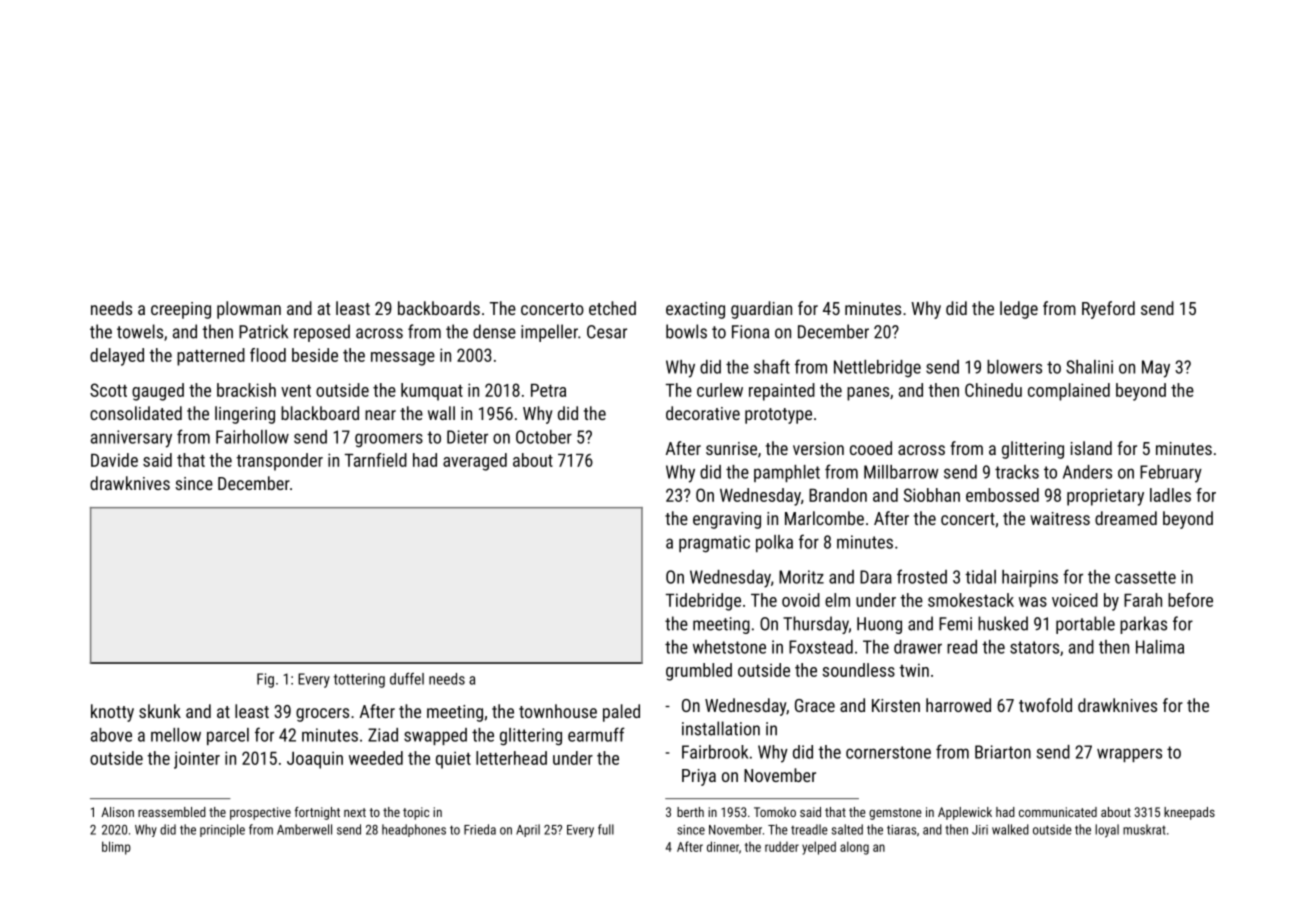  Describe the element at coordinates (1170, 495) in the document. I see `ladles` at that location.
